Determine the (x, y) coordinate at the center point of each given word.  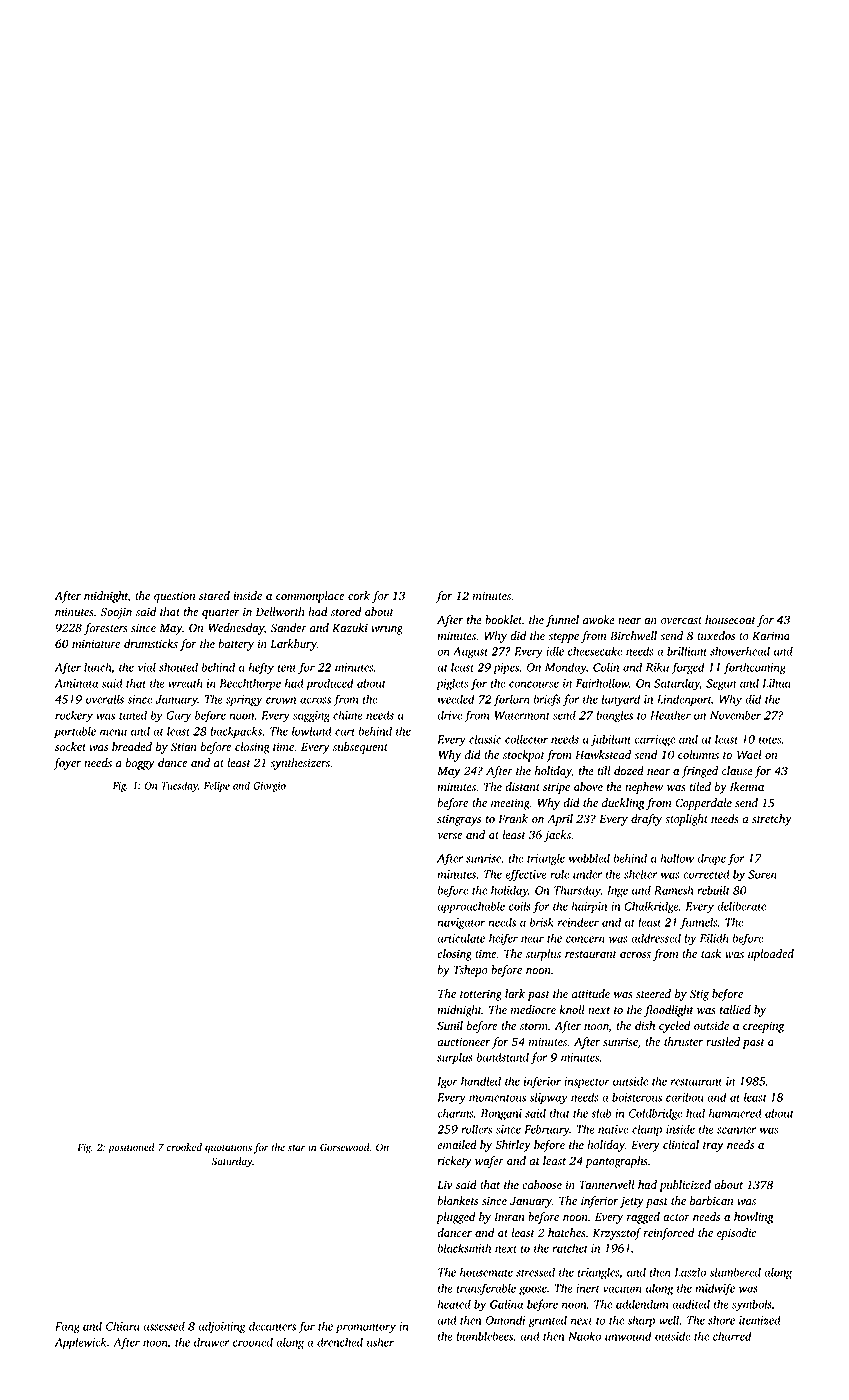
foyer (67, 764)
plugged (455, 1218)
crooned (253, 1342)
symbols (752, 1305)
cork (359, 595)
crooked (184, 1147)
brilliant (687, 651)
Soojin (116, 613)
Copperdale (703, 804)
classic (485, 739)
